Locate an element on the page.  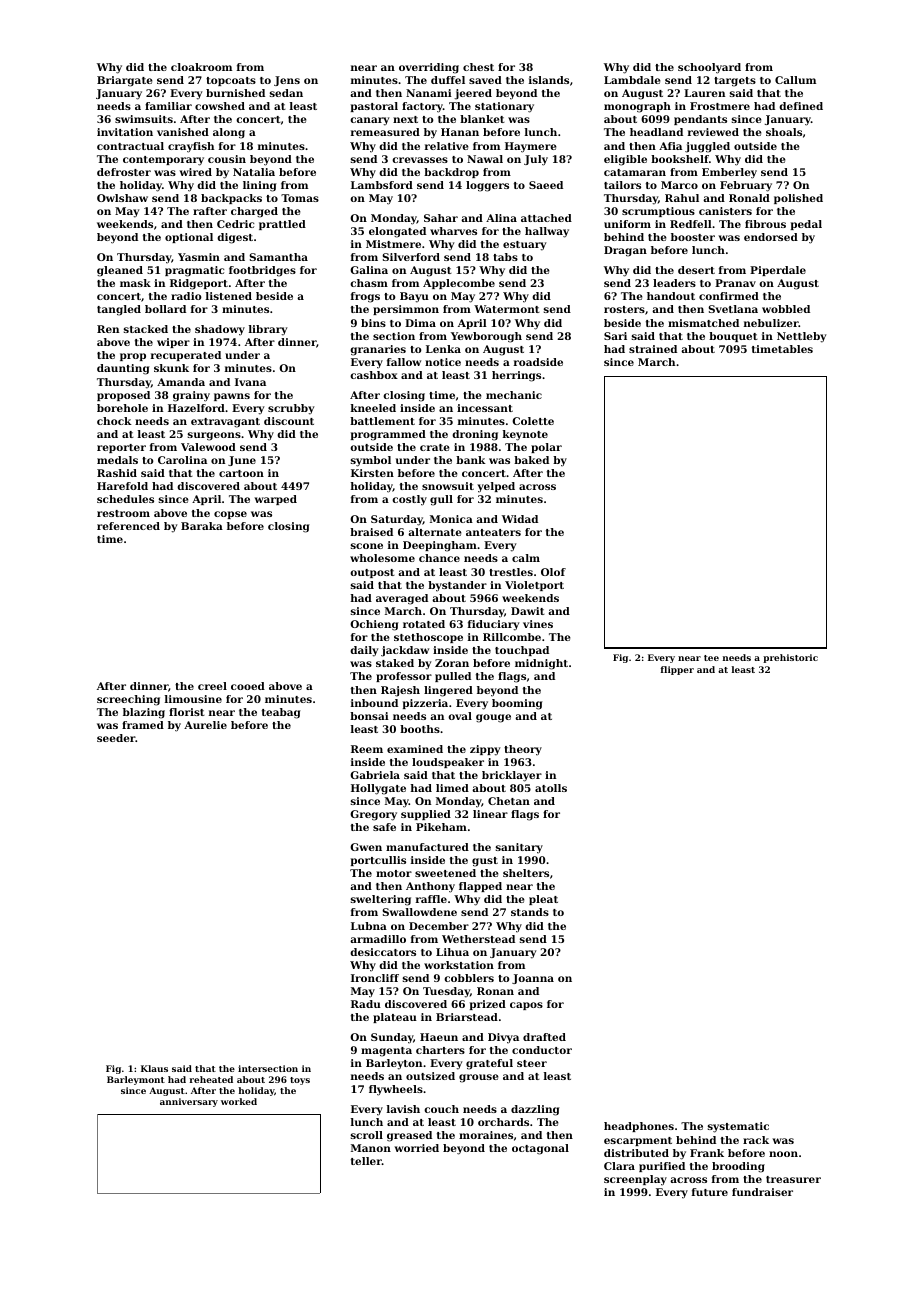
sedan is located at coordinates (286, 93).
